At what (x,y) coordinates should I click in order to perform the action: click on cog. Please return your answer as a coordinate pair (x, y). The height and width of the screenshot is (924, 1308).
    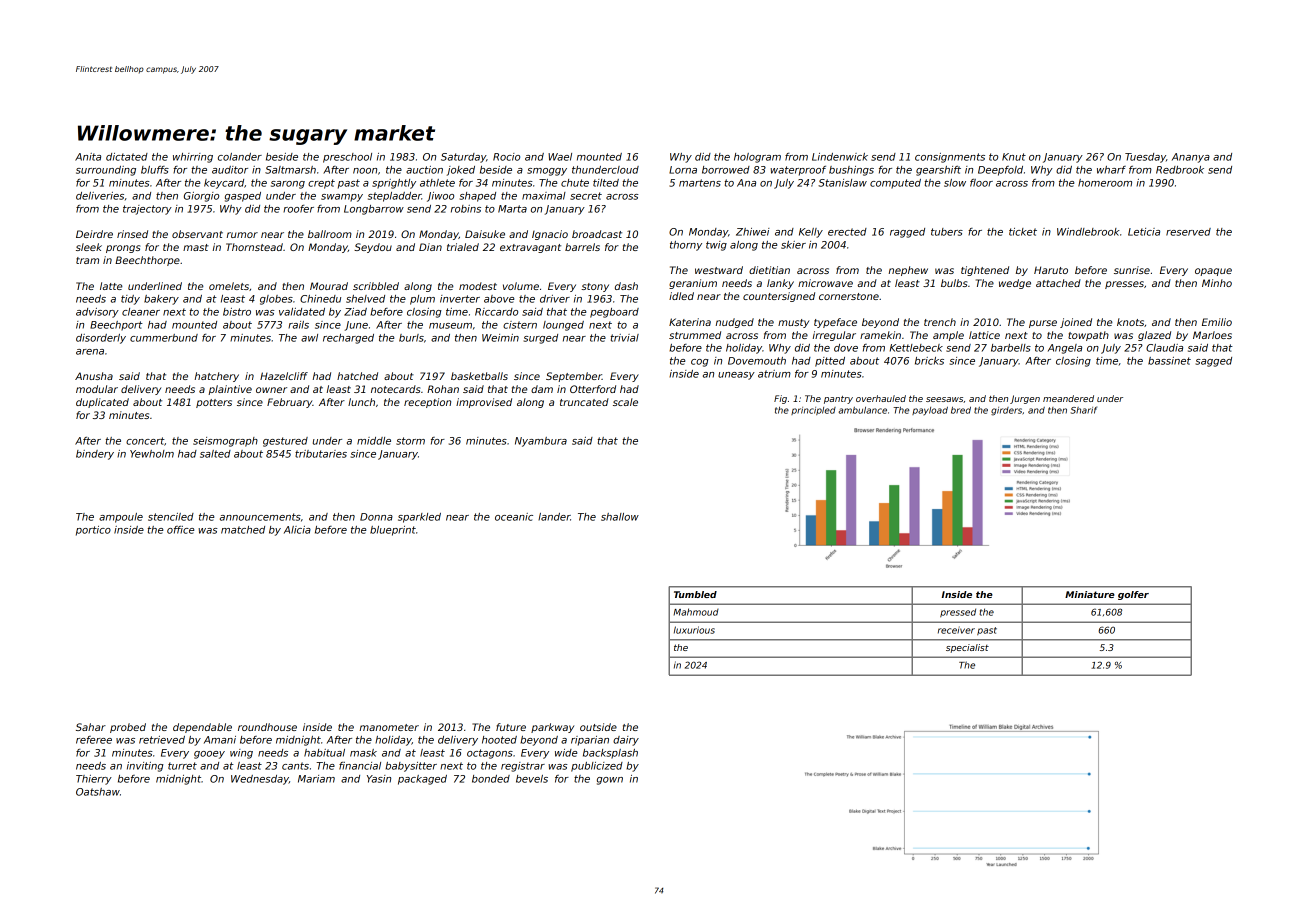
    Looking at the image, I should click on (700, 363).
